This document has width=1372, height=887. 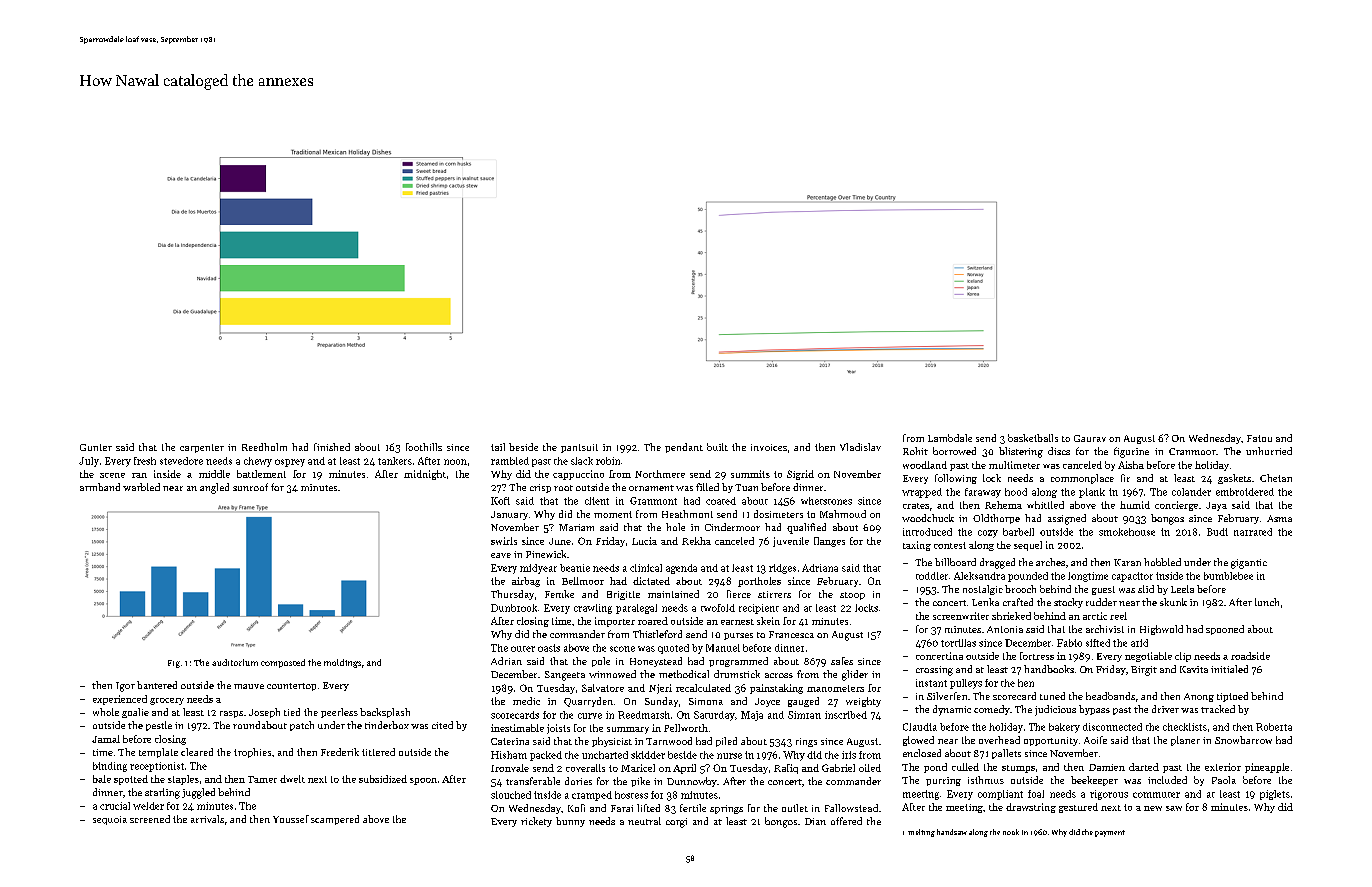 What do you see at coordinates (769, 447) in the document?
I see `invoices` at bounding box center [769, 447].
